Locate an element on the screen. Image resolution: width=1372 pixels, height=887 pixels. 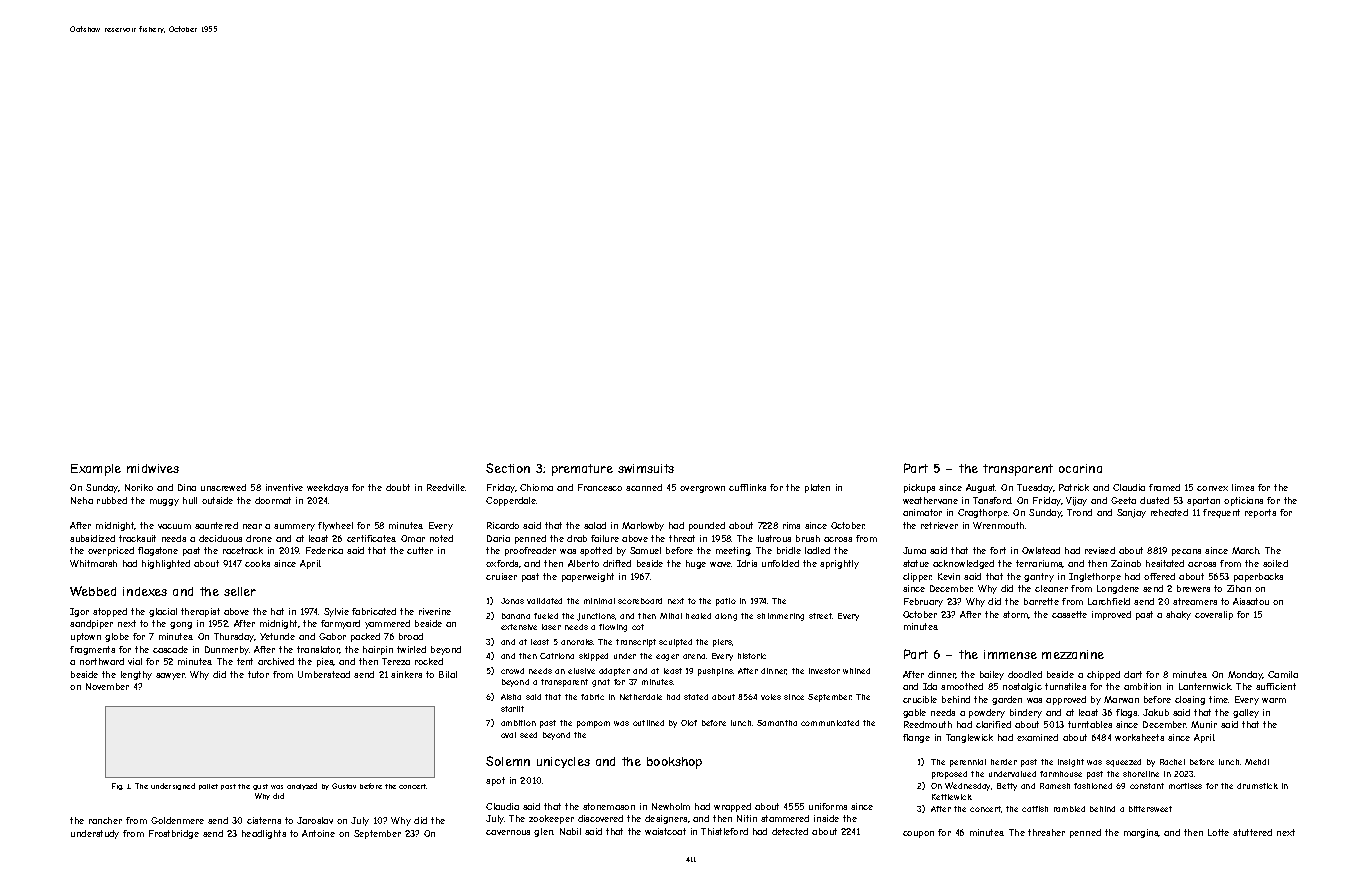
therapist is located at coordinates (200, 612).
